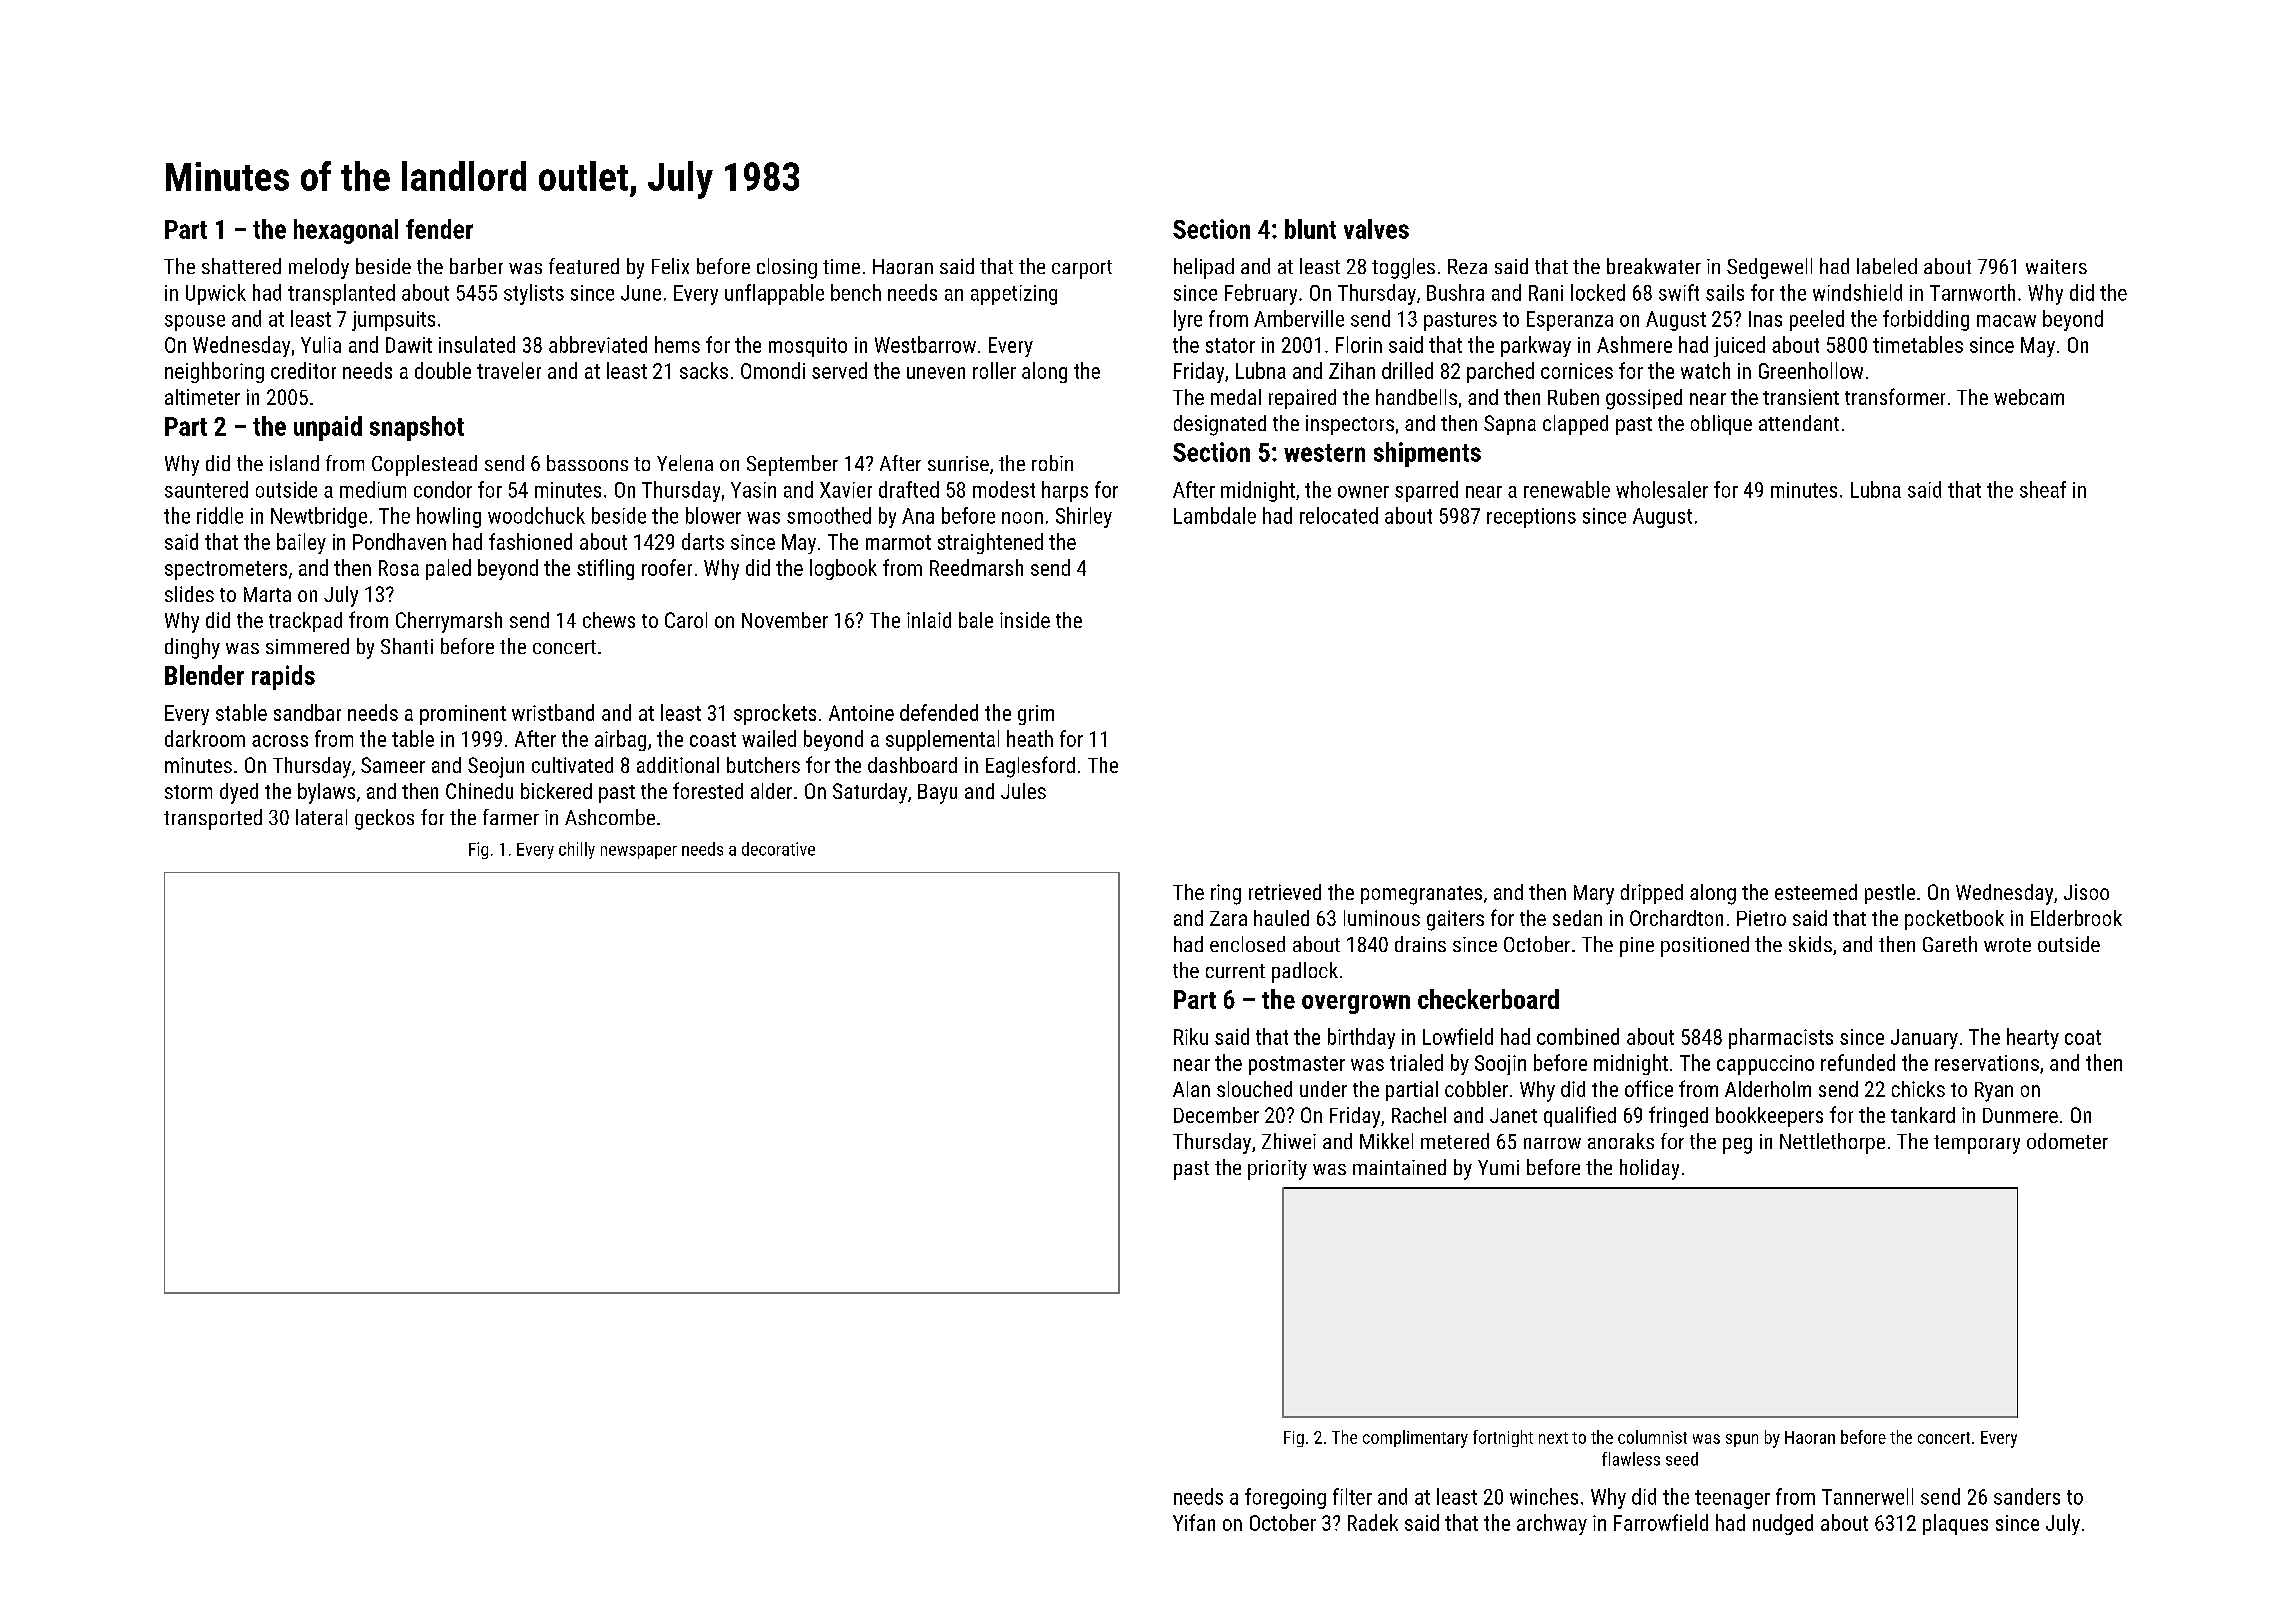  What do you see at coordinates (1662, 489) in the screenshot?
I see `wholesaler` at bounding box center [1662, 489].
